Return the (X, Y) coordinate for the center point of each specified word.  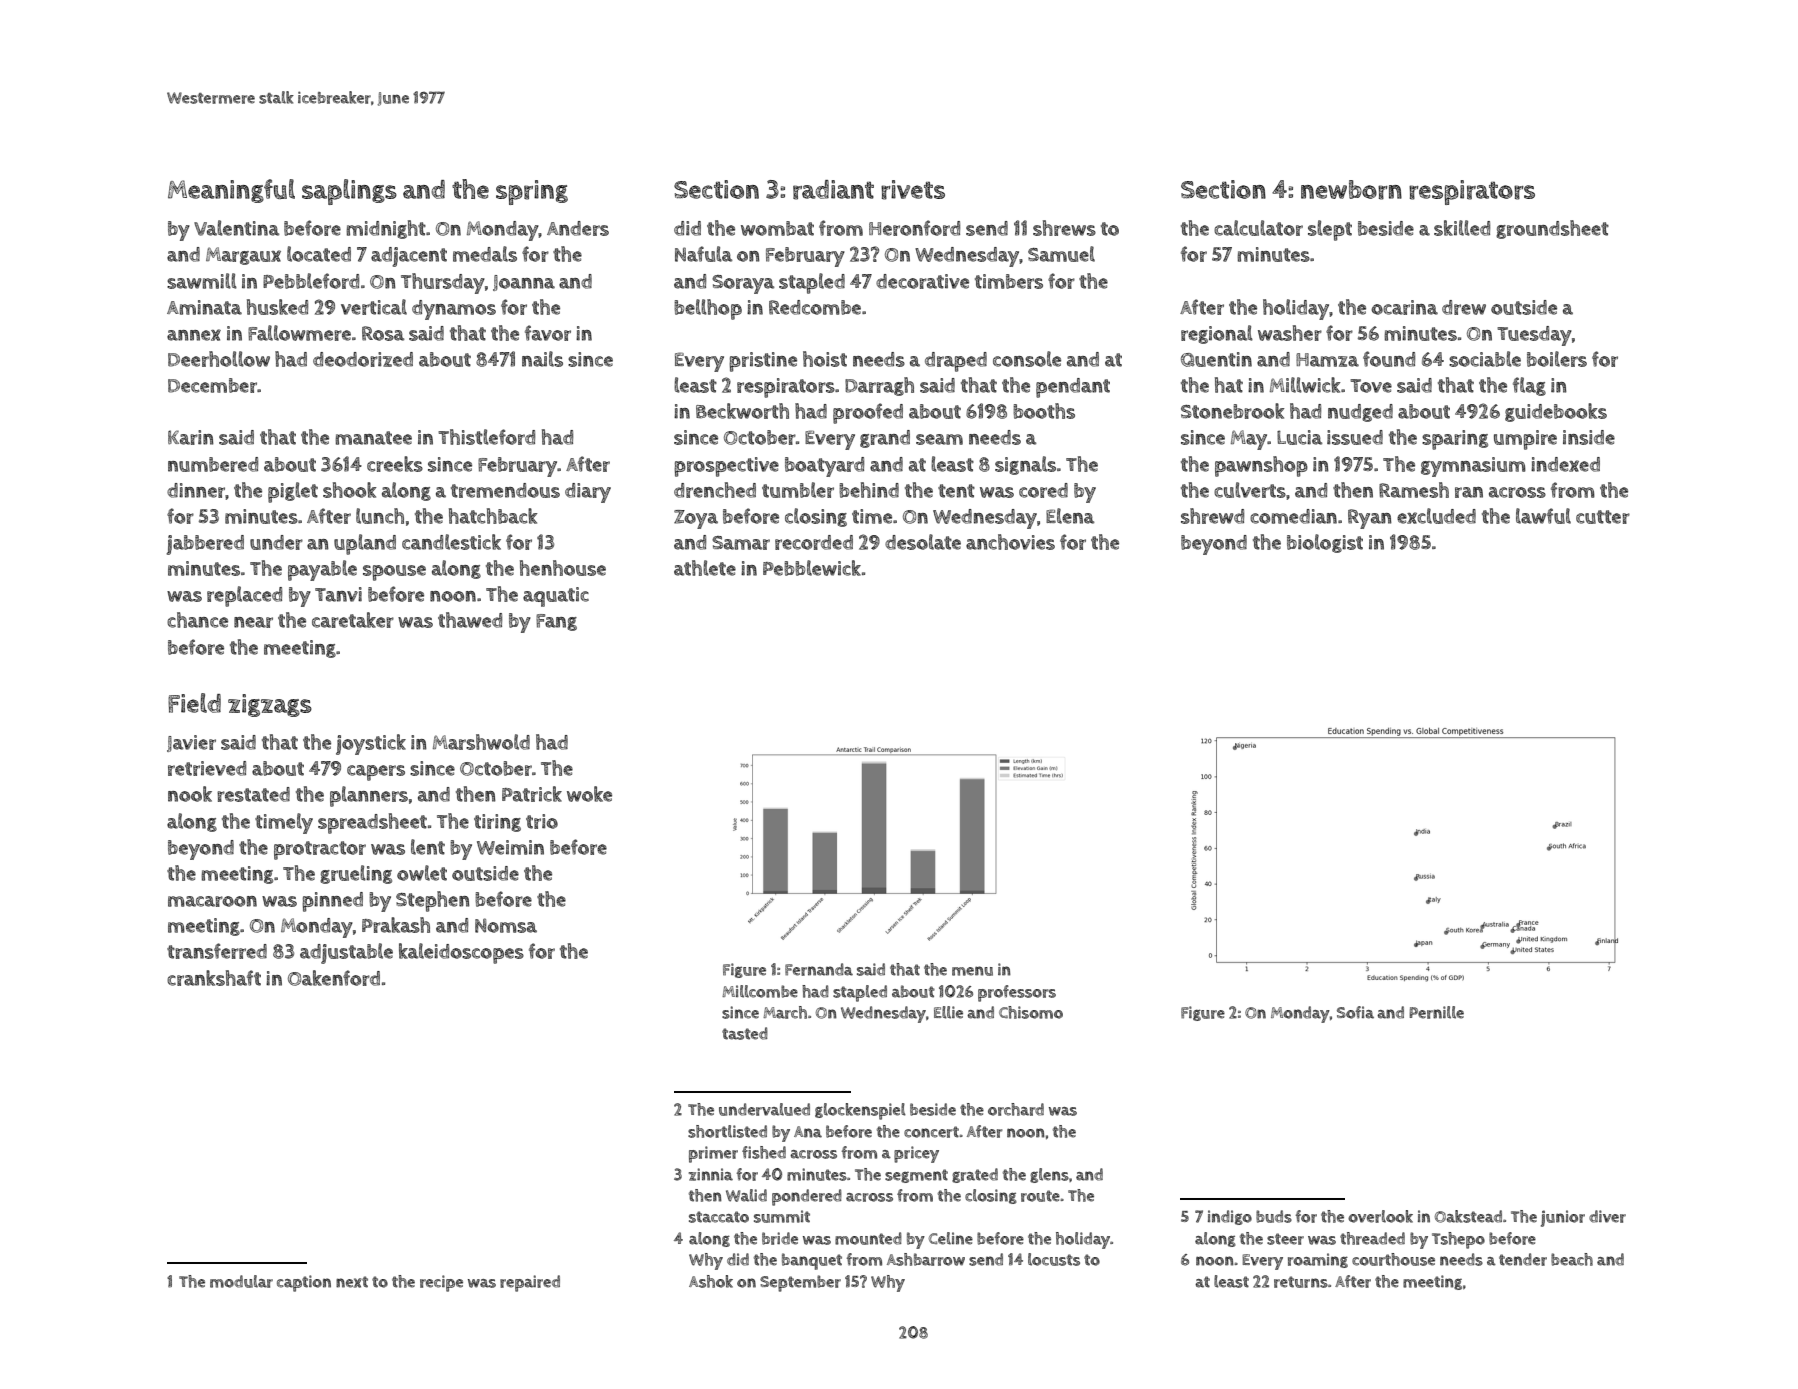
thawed (470, 620)
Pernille (1436, 1012)
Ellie (948, 1012)
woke (589, 794)
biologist (1325, 543)
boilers (1557, 359)
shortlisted (727, 1131)
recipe (441, 1283)
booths (1044, 411)
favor (548, 333)
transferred (217, 951)
